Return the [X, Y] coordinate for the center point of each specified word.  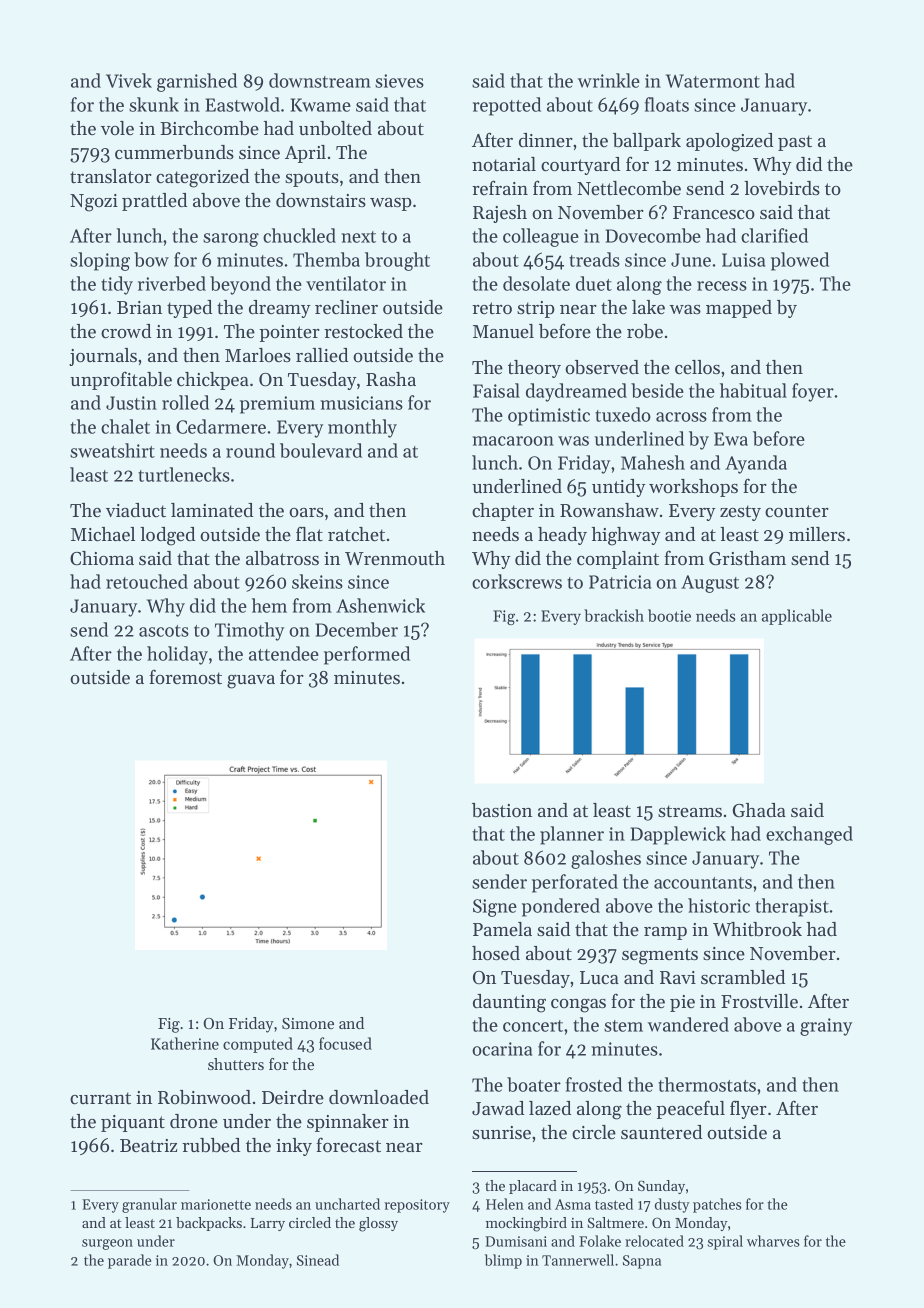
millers [817, 534]
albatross [282, 558]
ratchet [356, 534]
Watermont [713, 81]
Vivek [129, 80]
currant [100, 1098]
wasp [391, 204]
